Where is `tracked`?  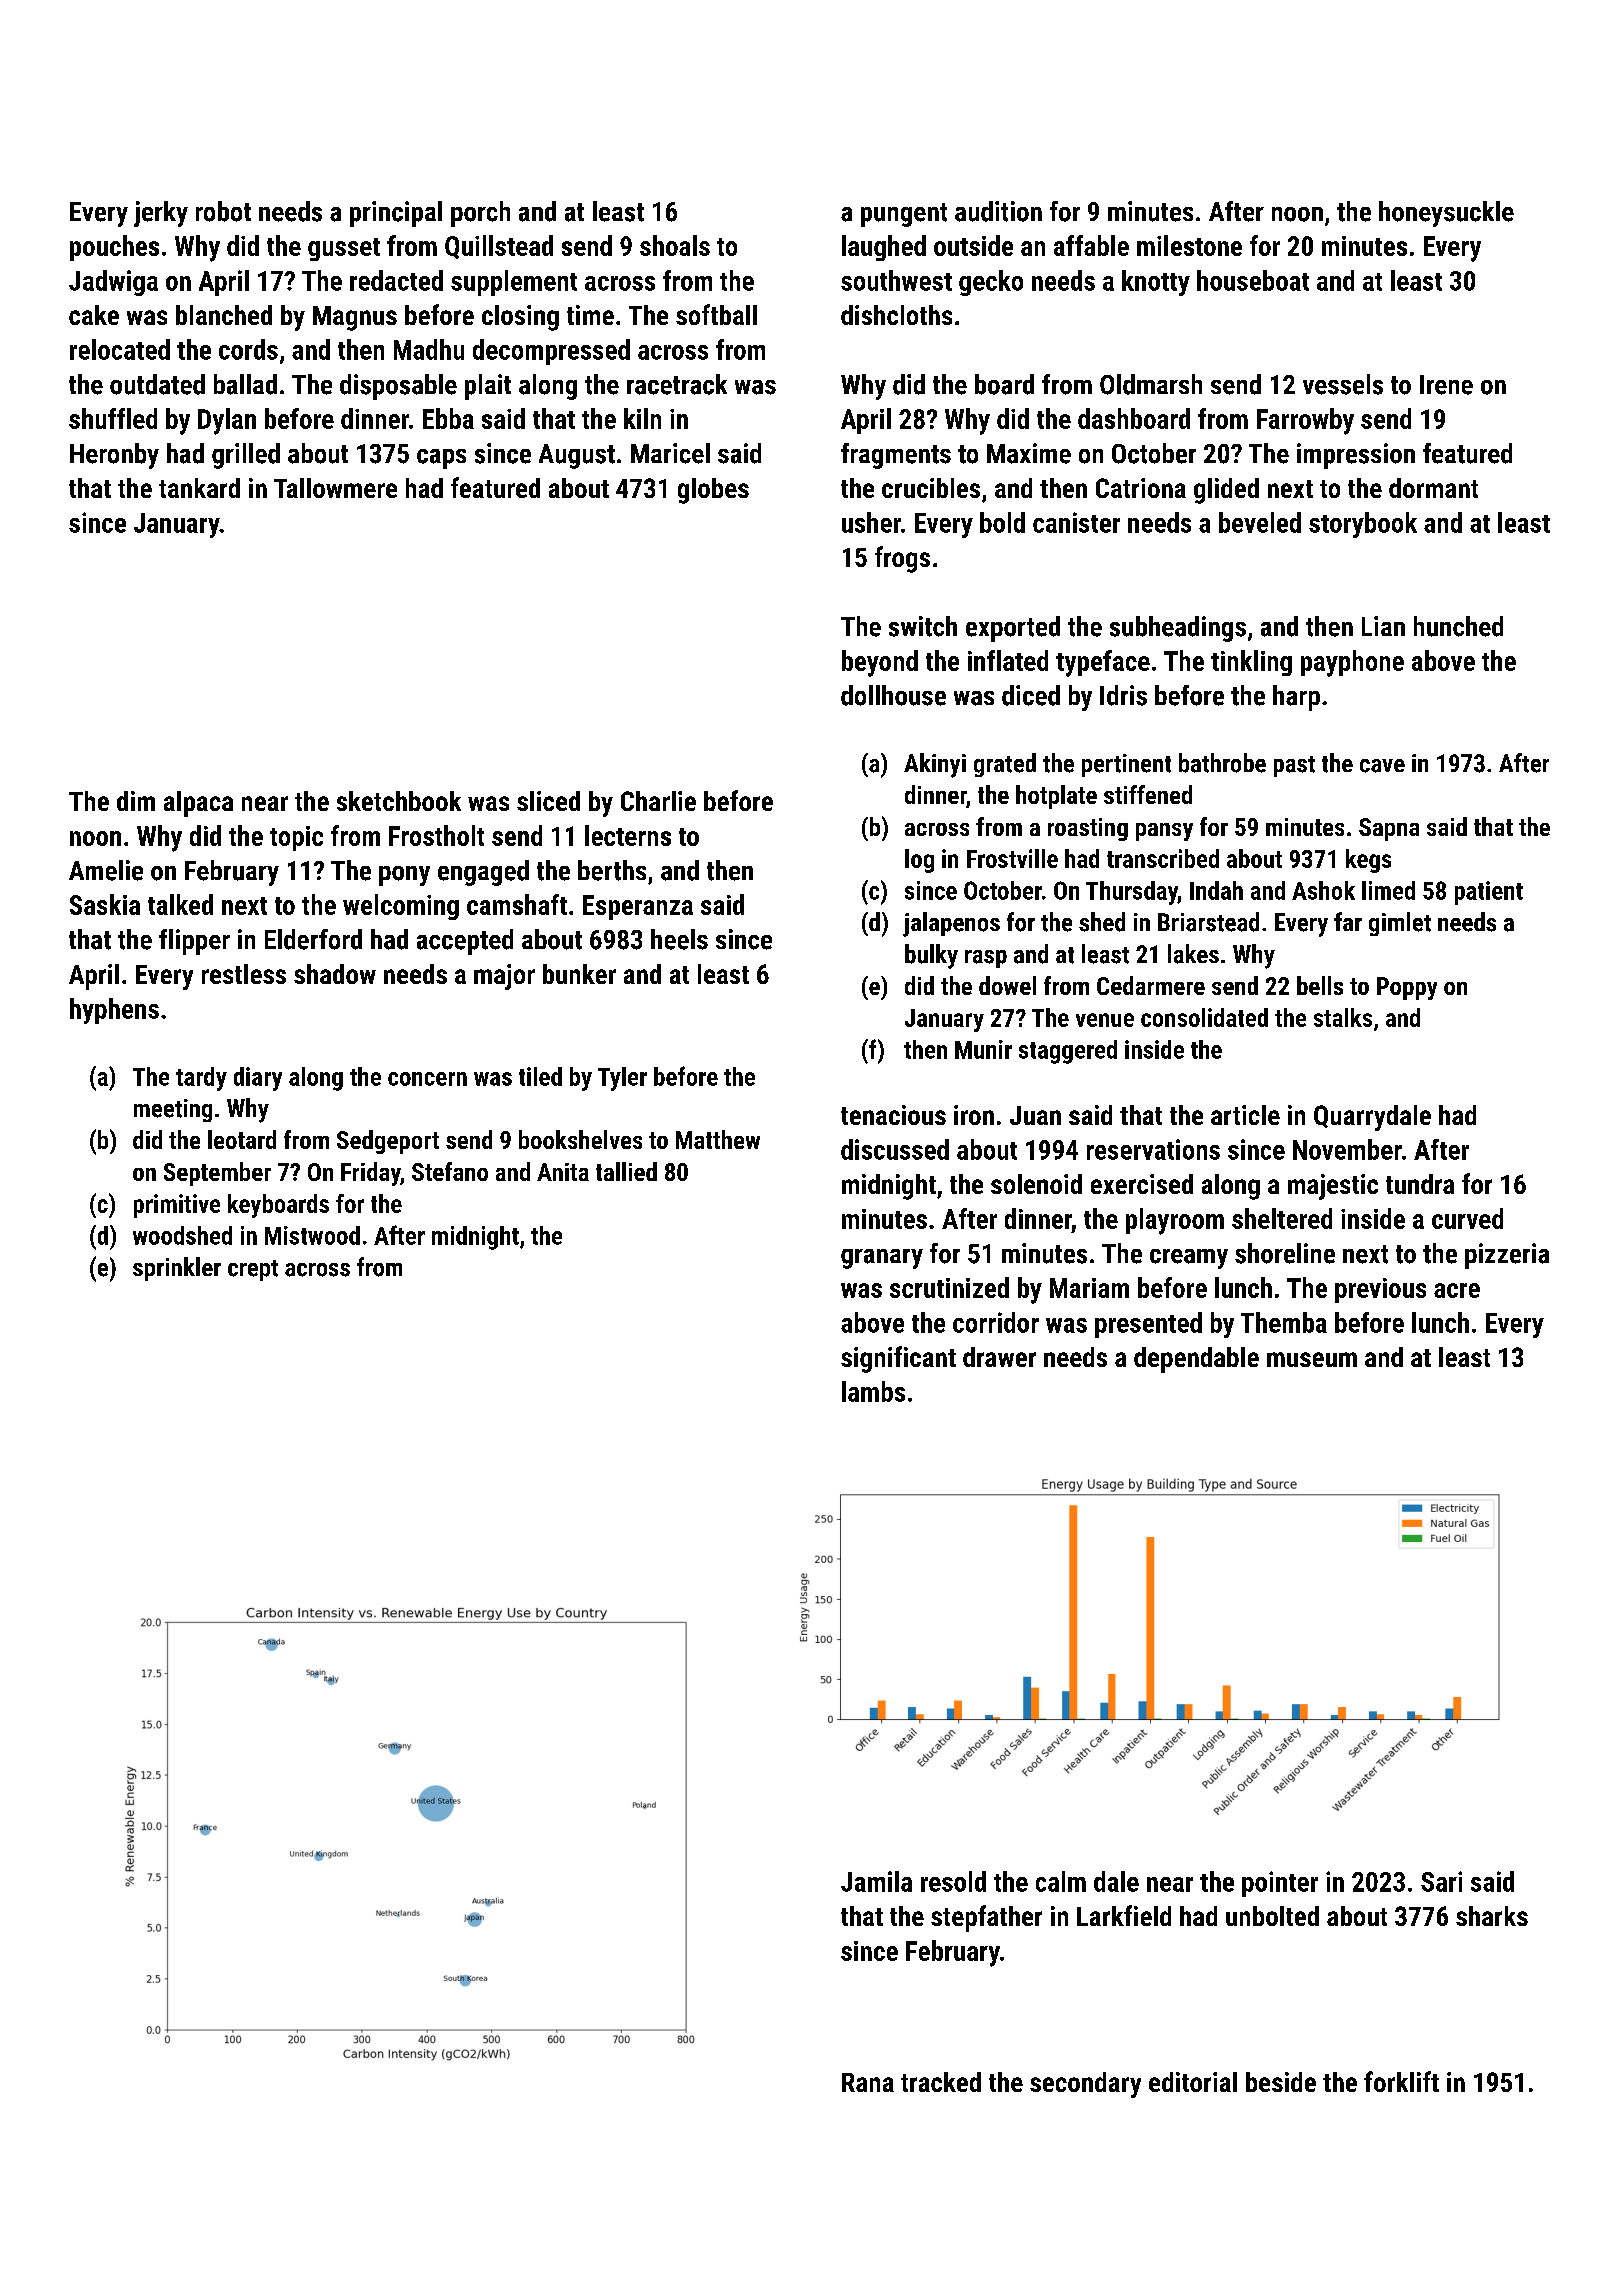
tracked is located at coordinates (941, 2082).
